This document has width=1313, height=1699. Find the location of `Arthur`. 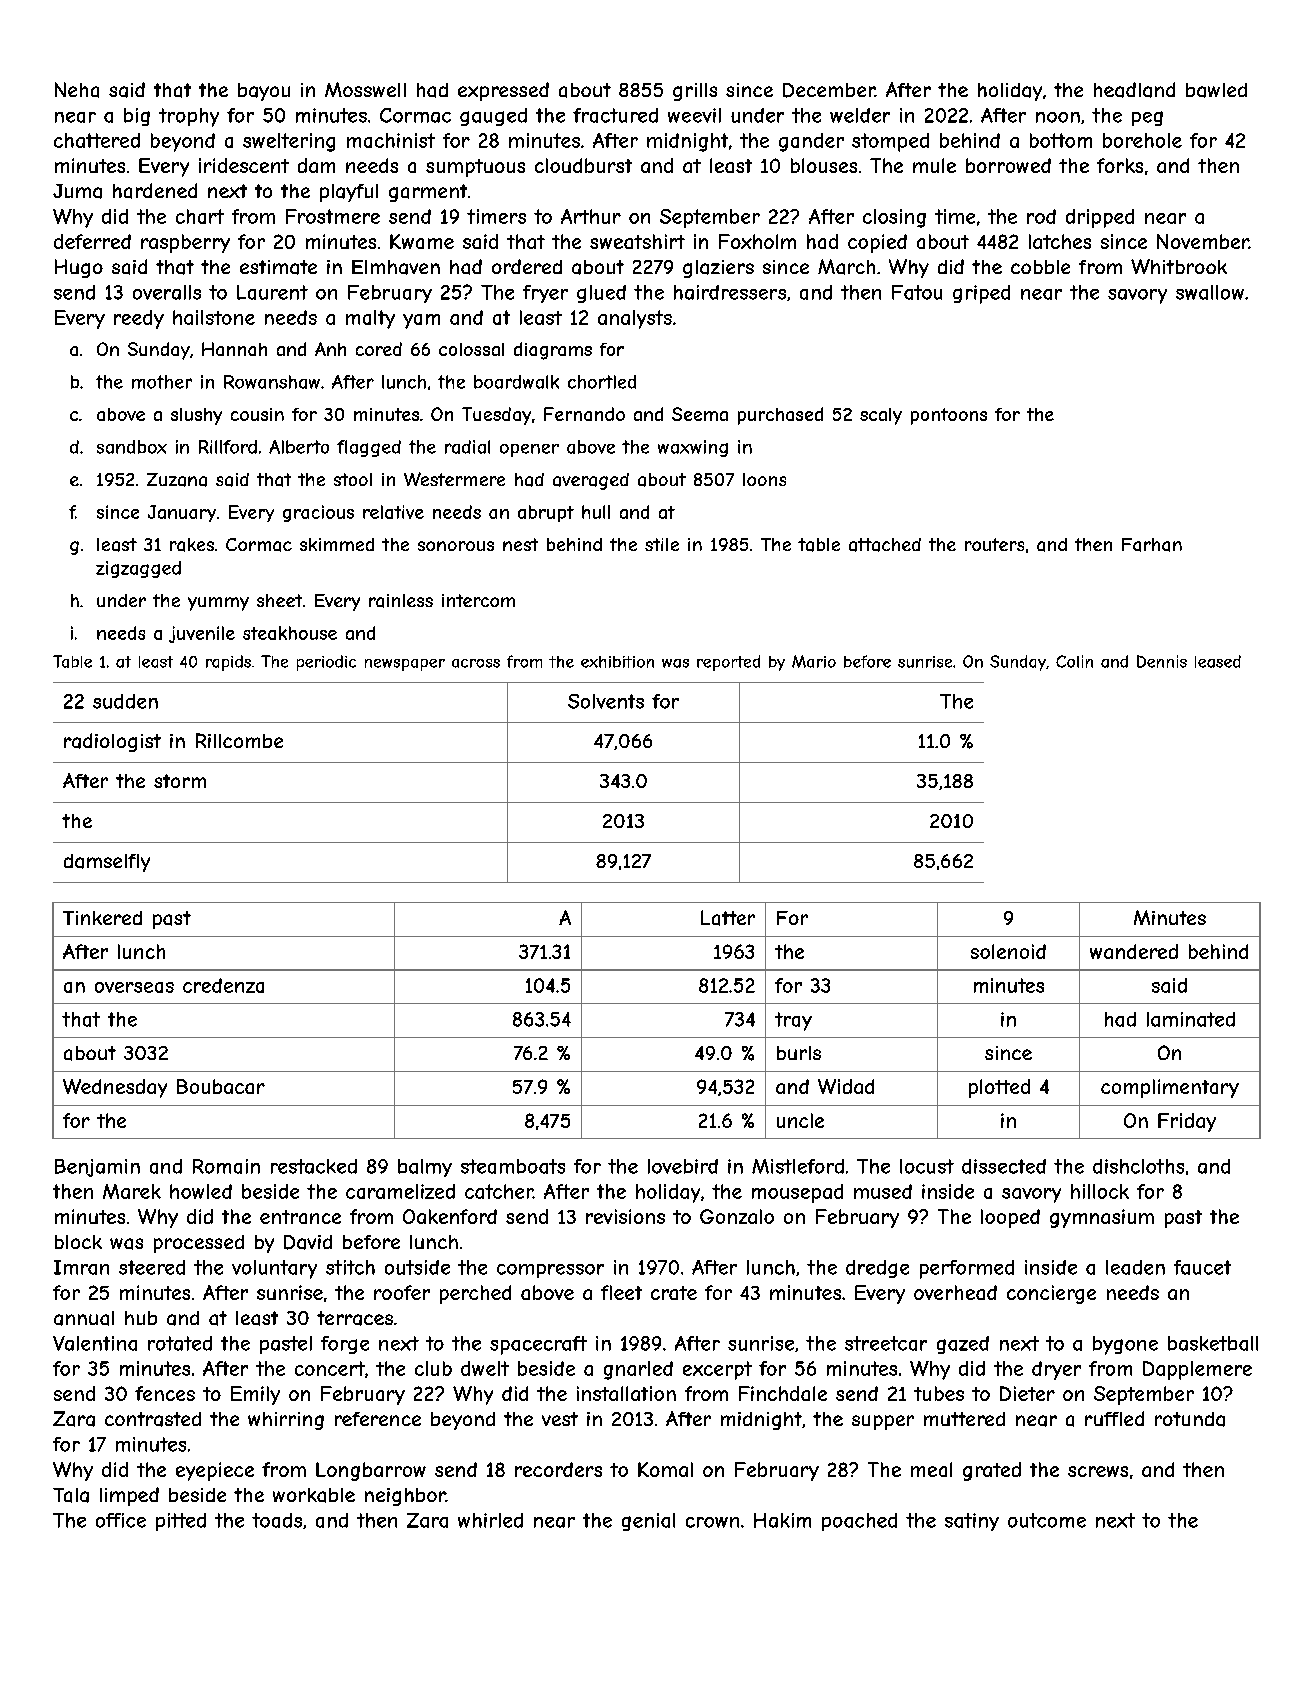

Arthur is located at coordinates (591, 216).
